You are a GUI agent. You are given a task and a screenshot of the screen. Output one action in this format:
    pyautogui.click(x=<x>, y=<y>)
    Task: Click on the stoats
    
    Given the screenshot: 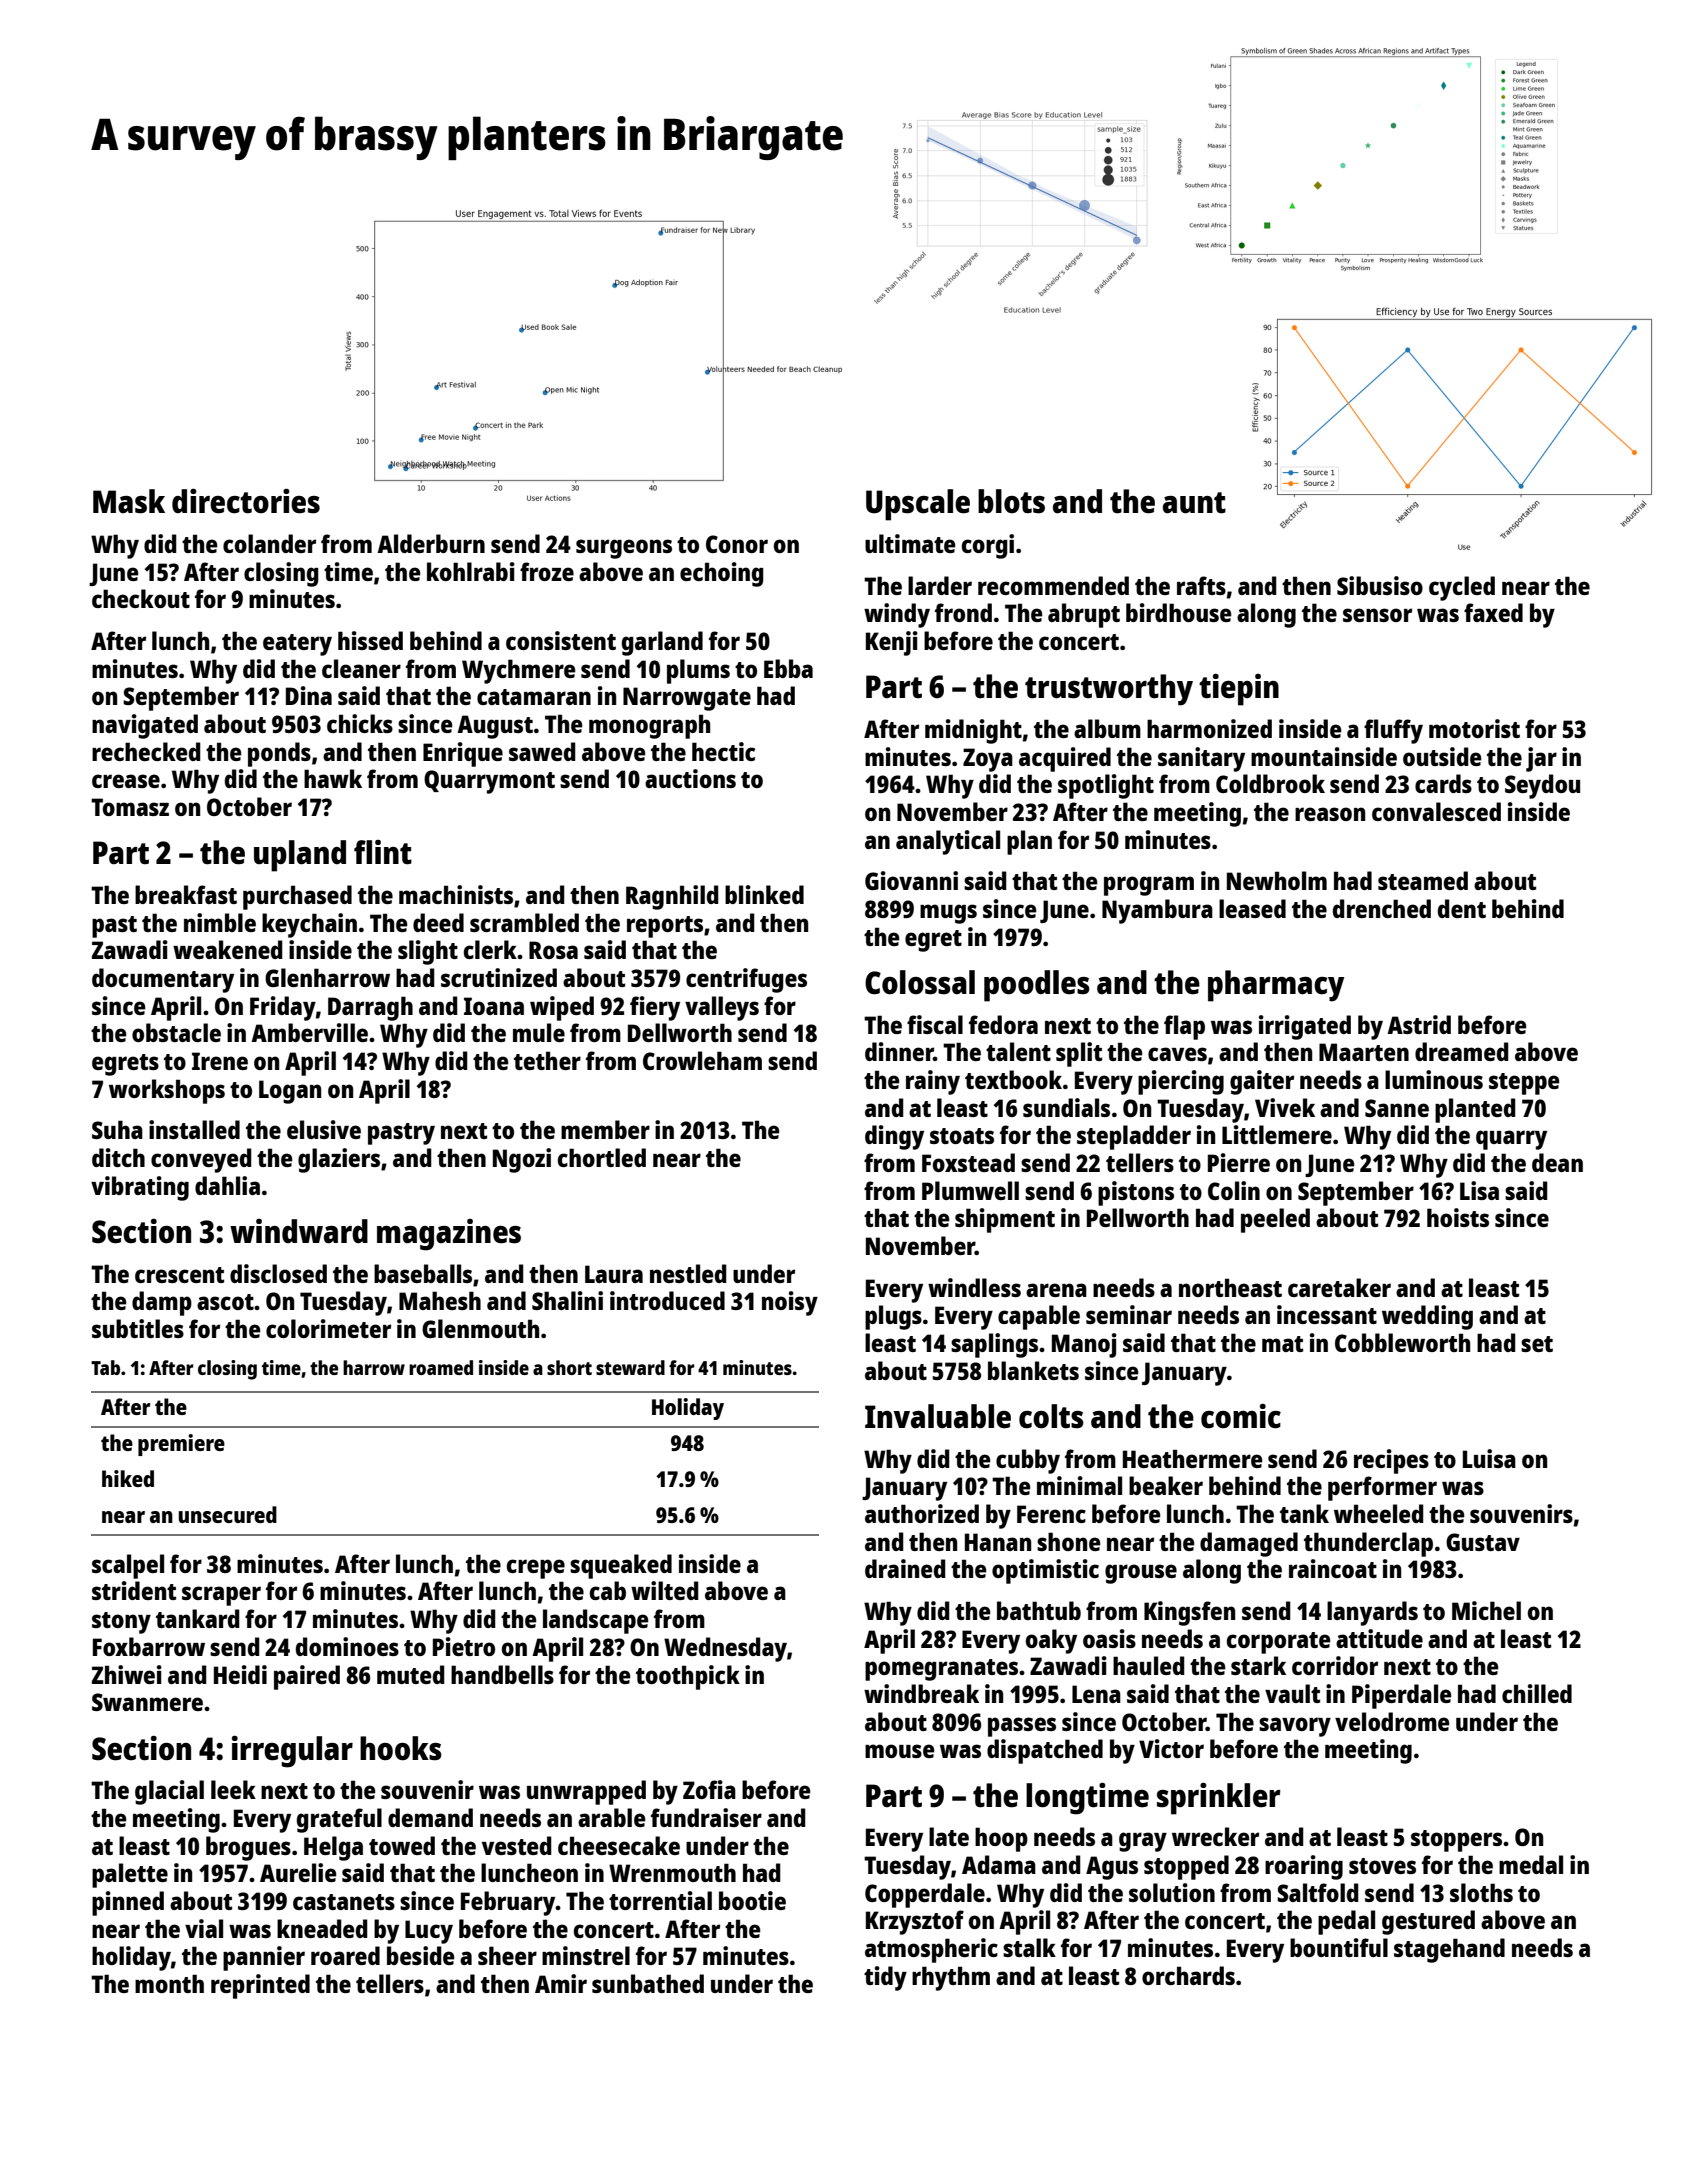 What is the action you would take?
    pyautogui.click(x=962, y=1136)
